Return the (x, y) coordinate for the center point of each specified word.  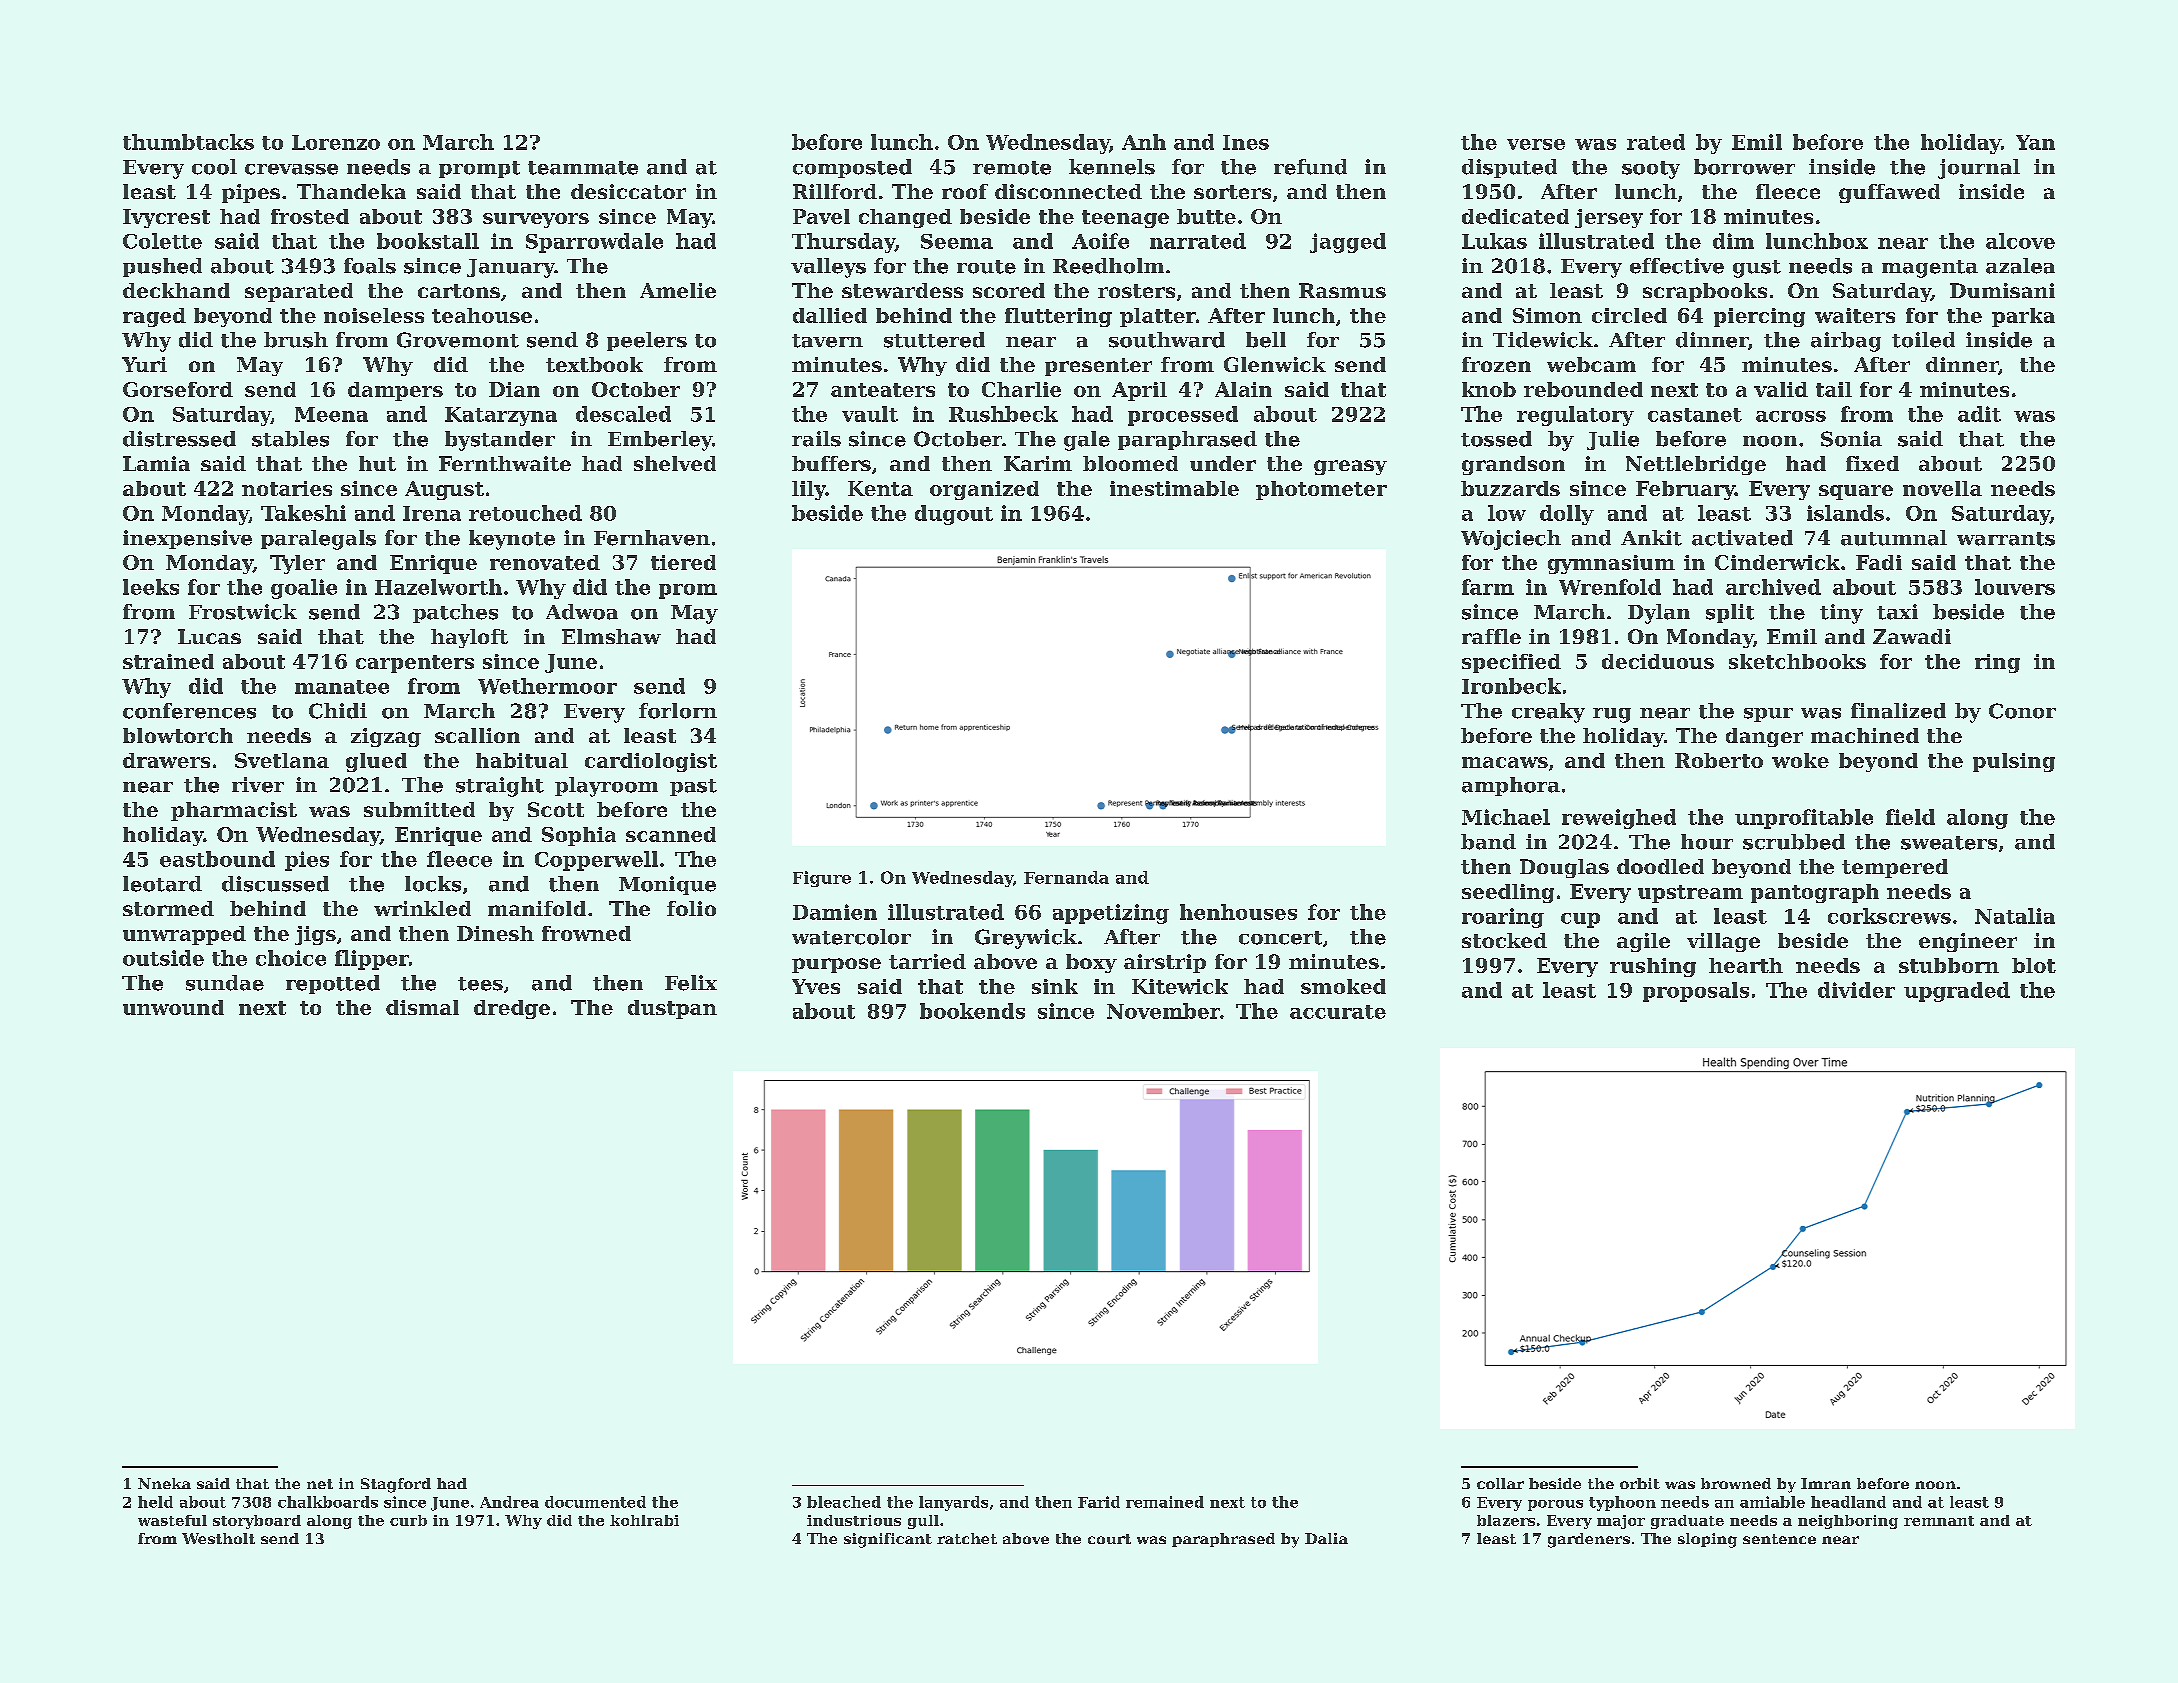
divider (1856, 990)
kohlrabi (644, 1520)
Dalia (1326, 1538)
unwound (173, 1007)
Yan (2035, 142)
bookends (972, 1011)
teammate (583, 168)
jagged (1348, 243)
